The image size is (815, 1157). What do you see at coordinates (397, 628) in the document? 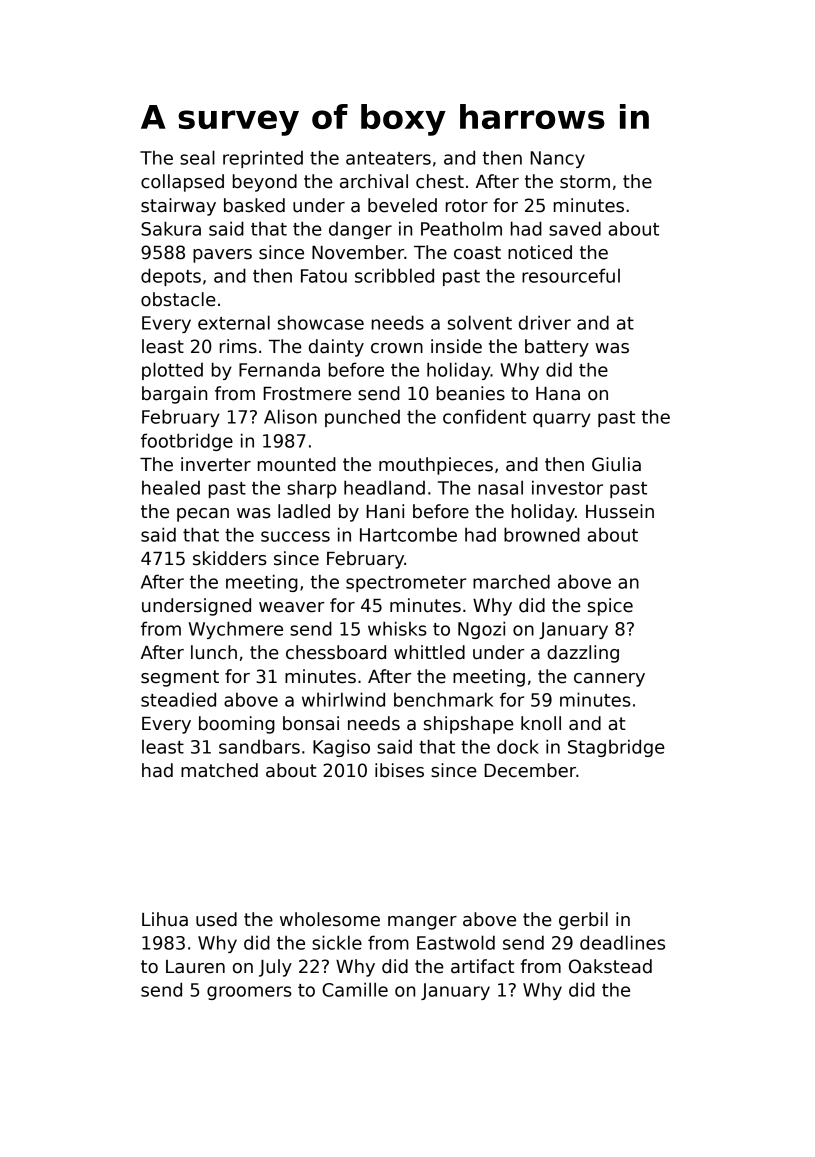
I see `whisks` at bounding box center [397, 628].
